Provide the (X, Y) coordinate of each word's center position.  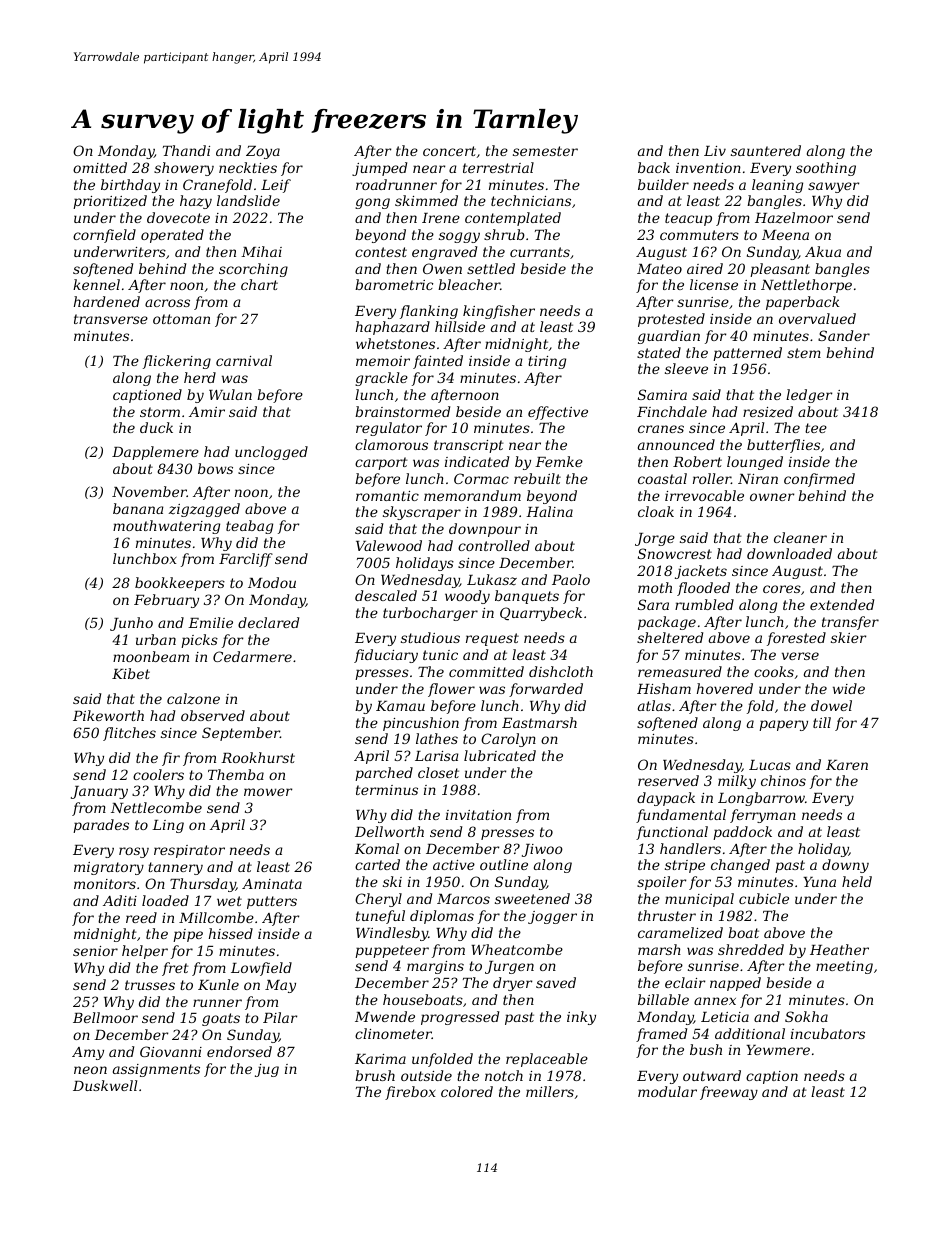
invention (708, 168)
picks (199, 641)
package (667, 623)
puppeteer (392, 951)
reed (141, 917)
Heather (839, 949)
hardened (107, 301)
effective (558, 413)
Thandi (186, 150)
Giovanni (171, 1051)
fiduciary (386, 656)
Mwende (385, 1016)
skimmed (426, 200)
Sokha (806, 1016)
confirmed (819, 480)
